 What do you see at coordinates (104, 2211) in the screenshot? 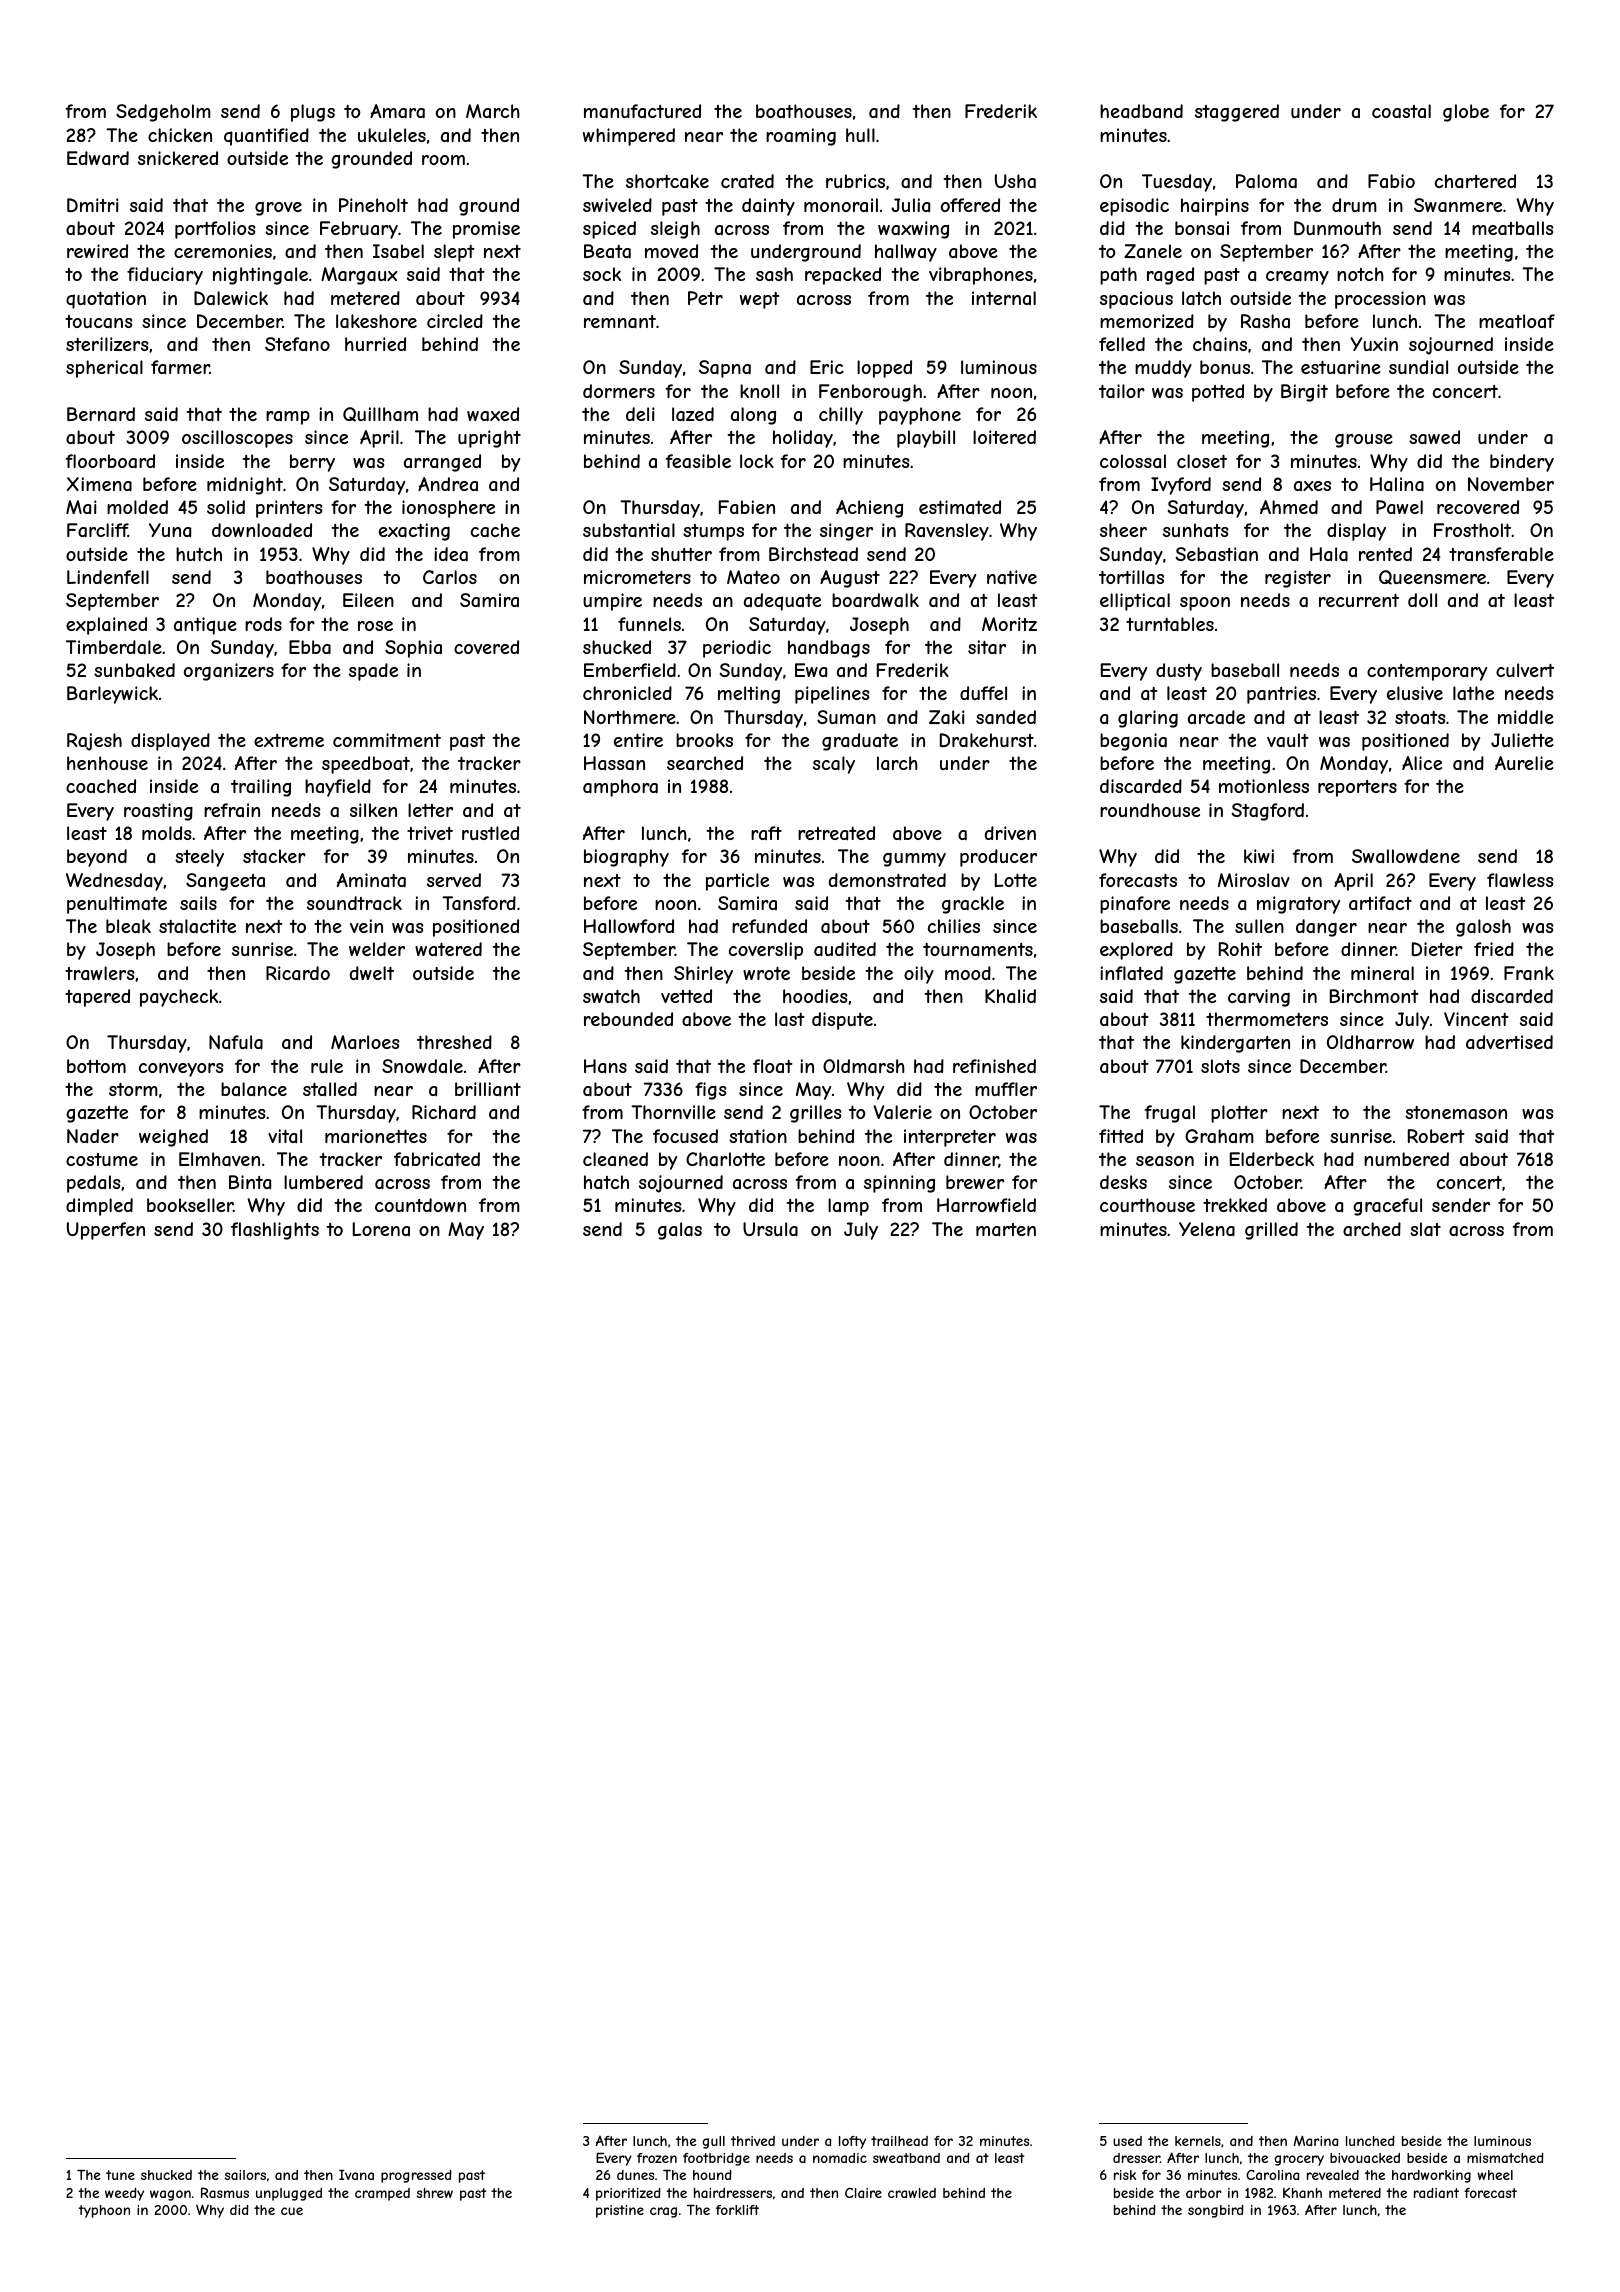
I see `typhoon` at bounding box center [104, 2211].
